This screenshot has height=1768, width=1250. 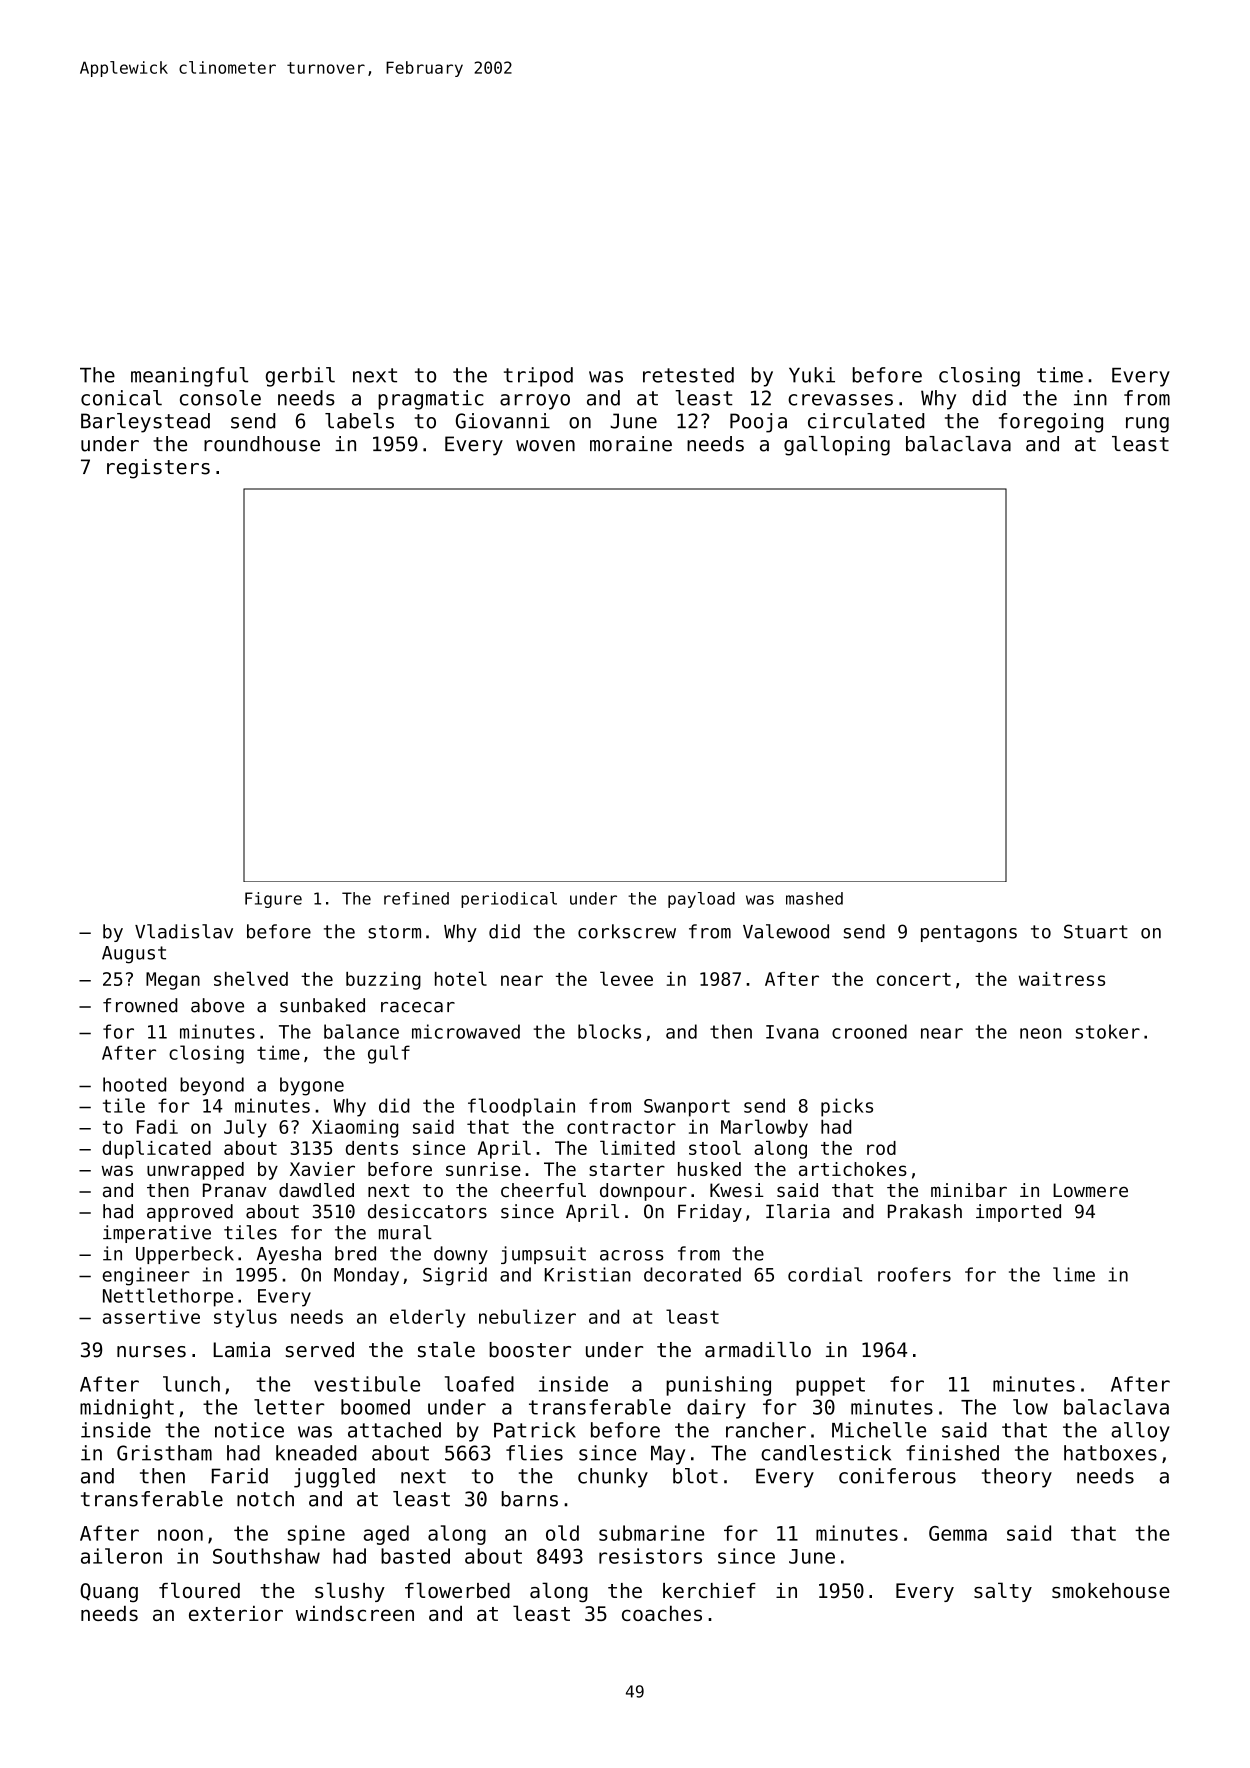 What do you see at coordinates (701, 900) in the screenshot?
I see `payload` at bounding box center [701, 900].
